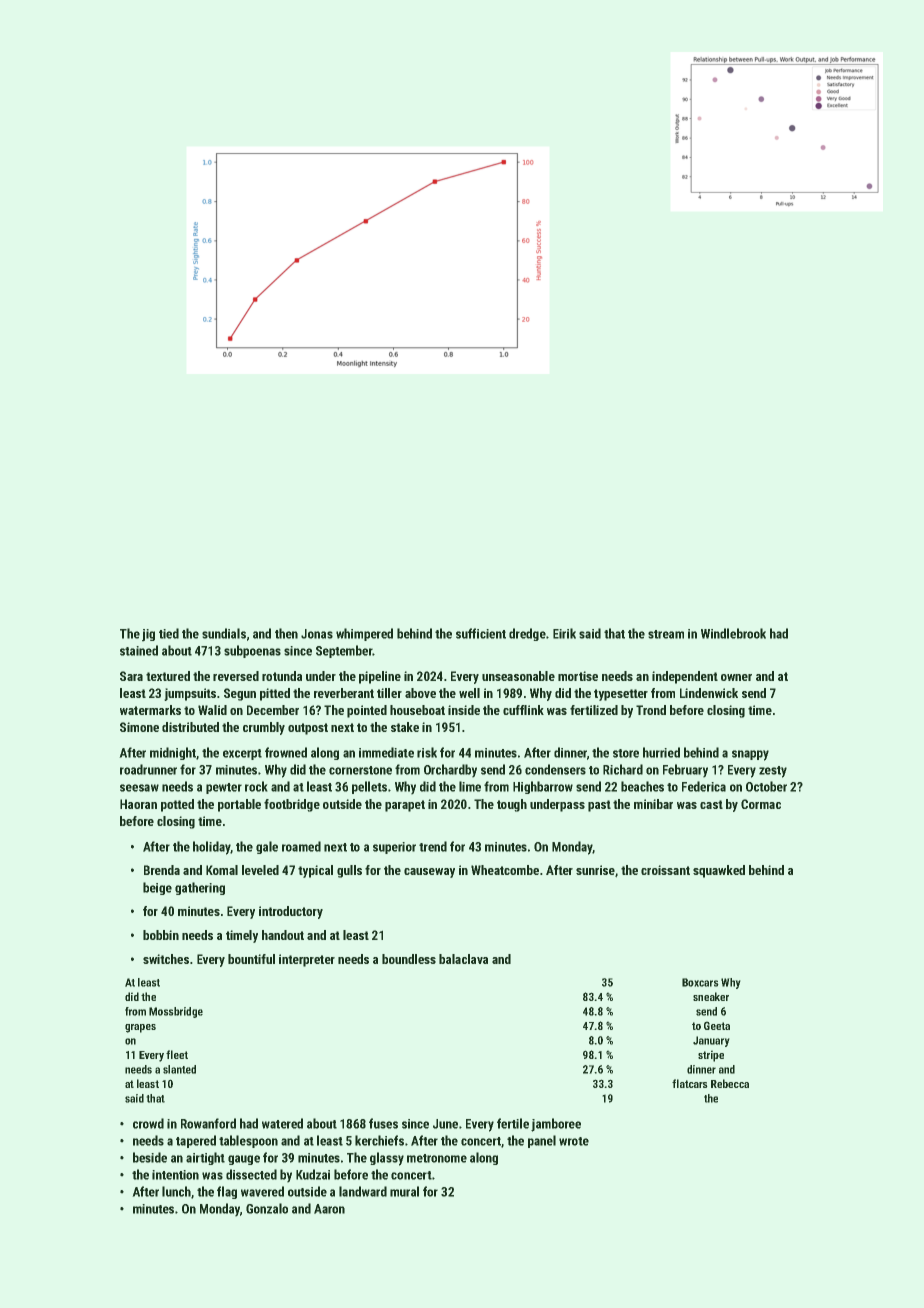 This image has height=1308, width=924. I want to click on dredge, so click(527, 634).
